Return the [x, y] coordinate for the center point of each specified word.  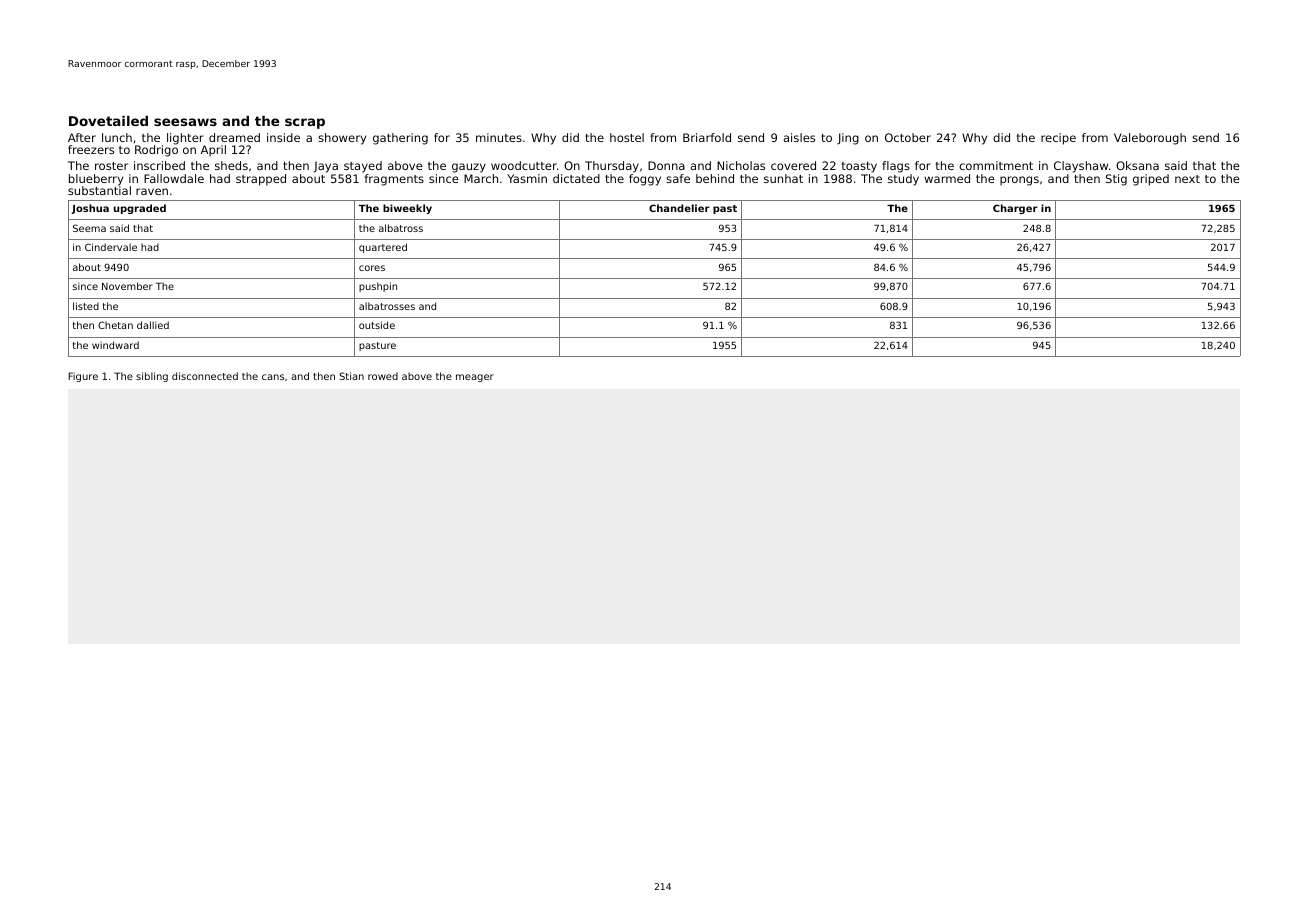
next [1187, 179]
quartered [383, 248]
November [127, 286]
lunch [117, 137]
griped [1151, 180]
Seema [89, 228]
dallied [153, 325]
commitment [996, 165]
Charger [1015, 209]
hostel [627, 137]
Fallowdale [174, 178]
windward [115, 345]
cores [372, 268]
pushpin [378, 287]
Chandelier [679, 208]
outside [377, 325]
